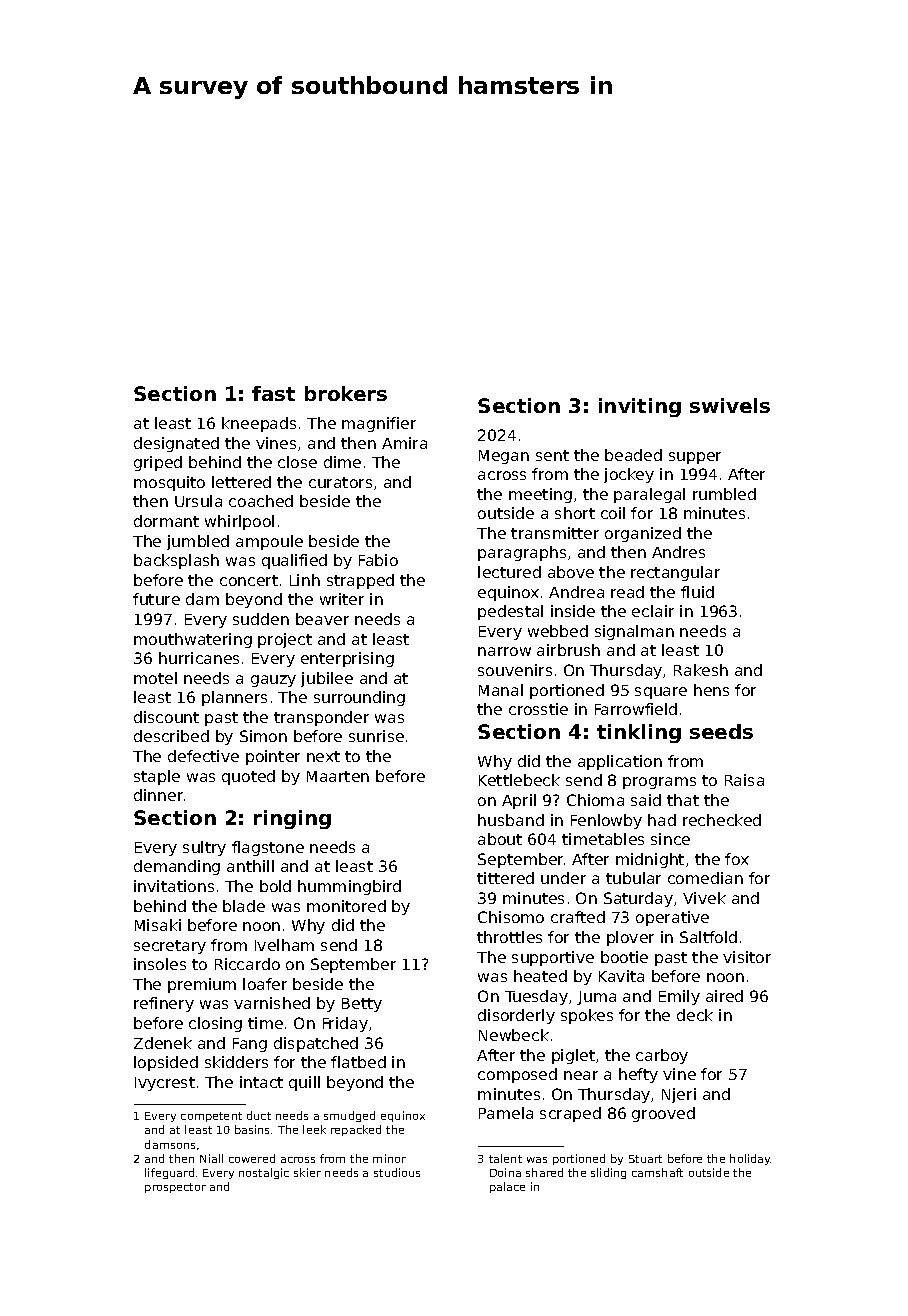 Image resolution: width=908 pixels, height=1316 pixels. Describe the element at coordinates (249, 580) in the page. I see `concert` at that location.
